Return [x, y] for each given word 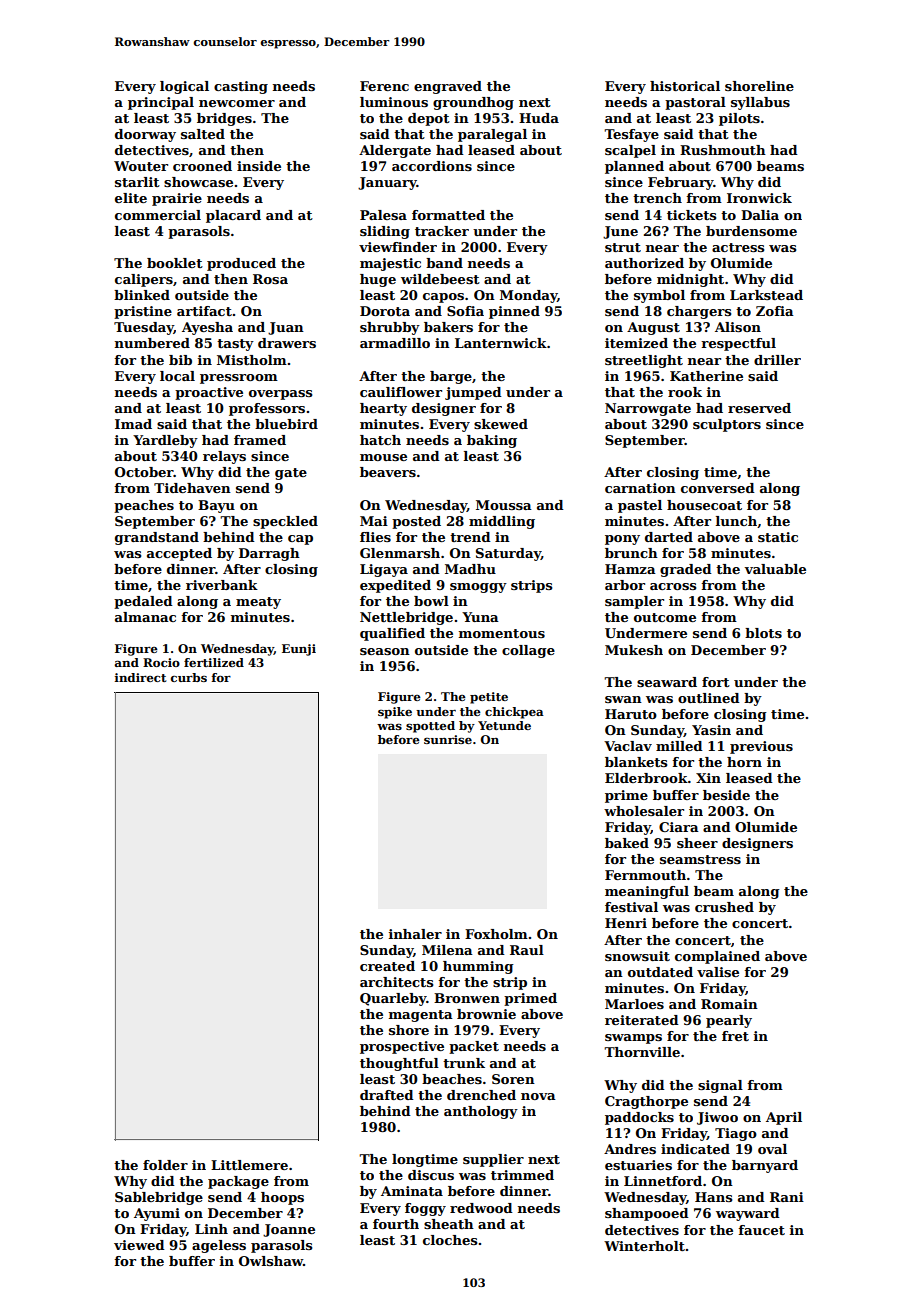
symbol [659, 296]
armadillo [395, 343]
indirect [140, 677]
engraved [448, 87]
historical [685, 86]
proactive [209, 393]
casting [241, 87]
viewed [139, 1245]
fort [716, 682]
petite [489, 698]
